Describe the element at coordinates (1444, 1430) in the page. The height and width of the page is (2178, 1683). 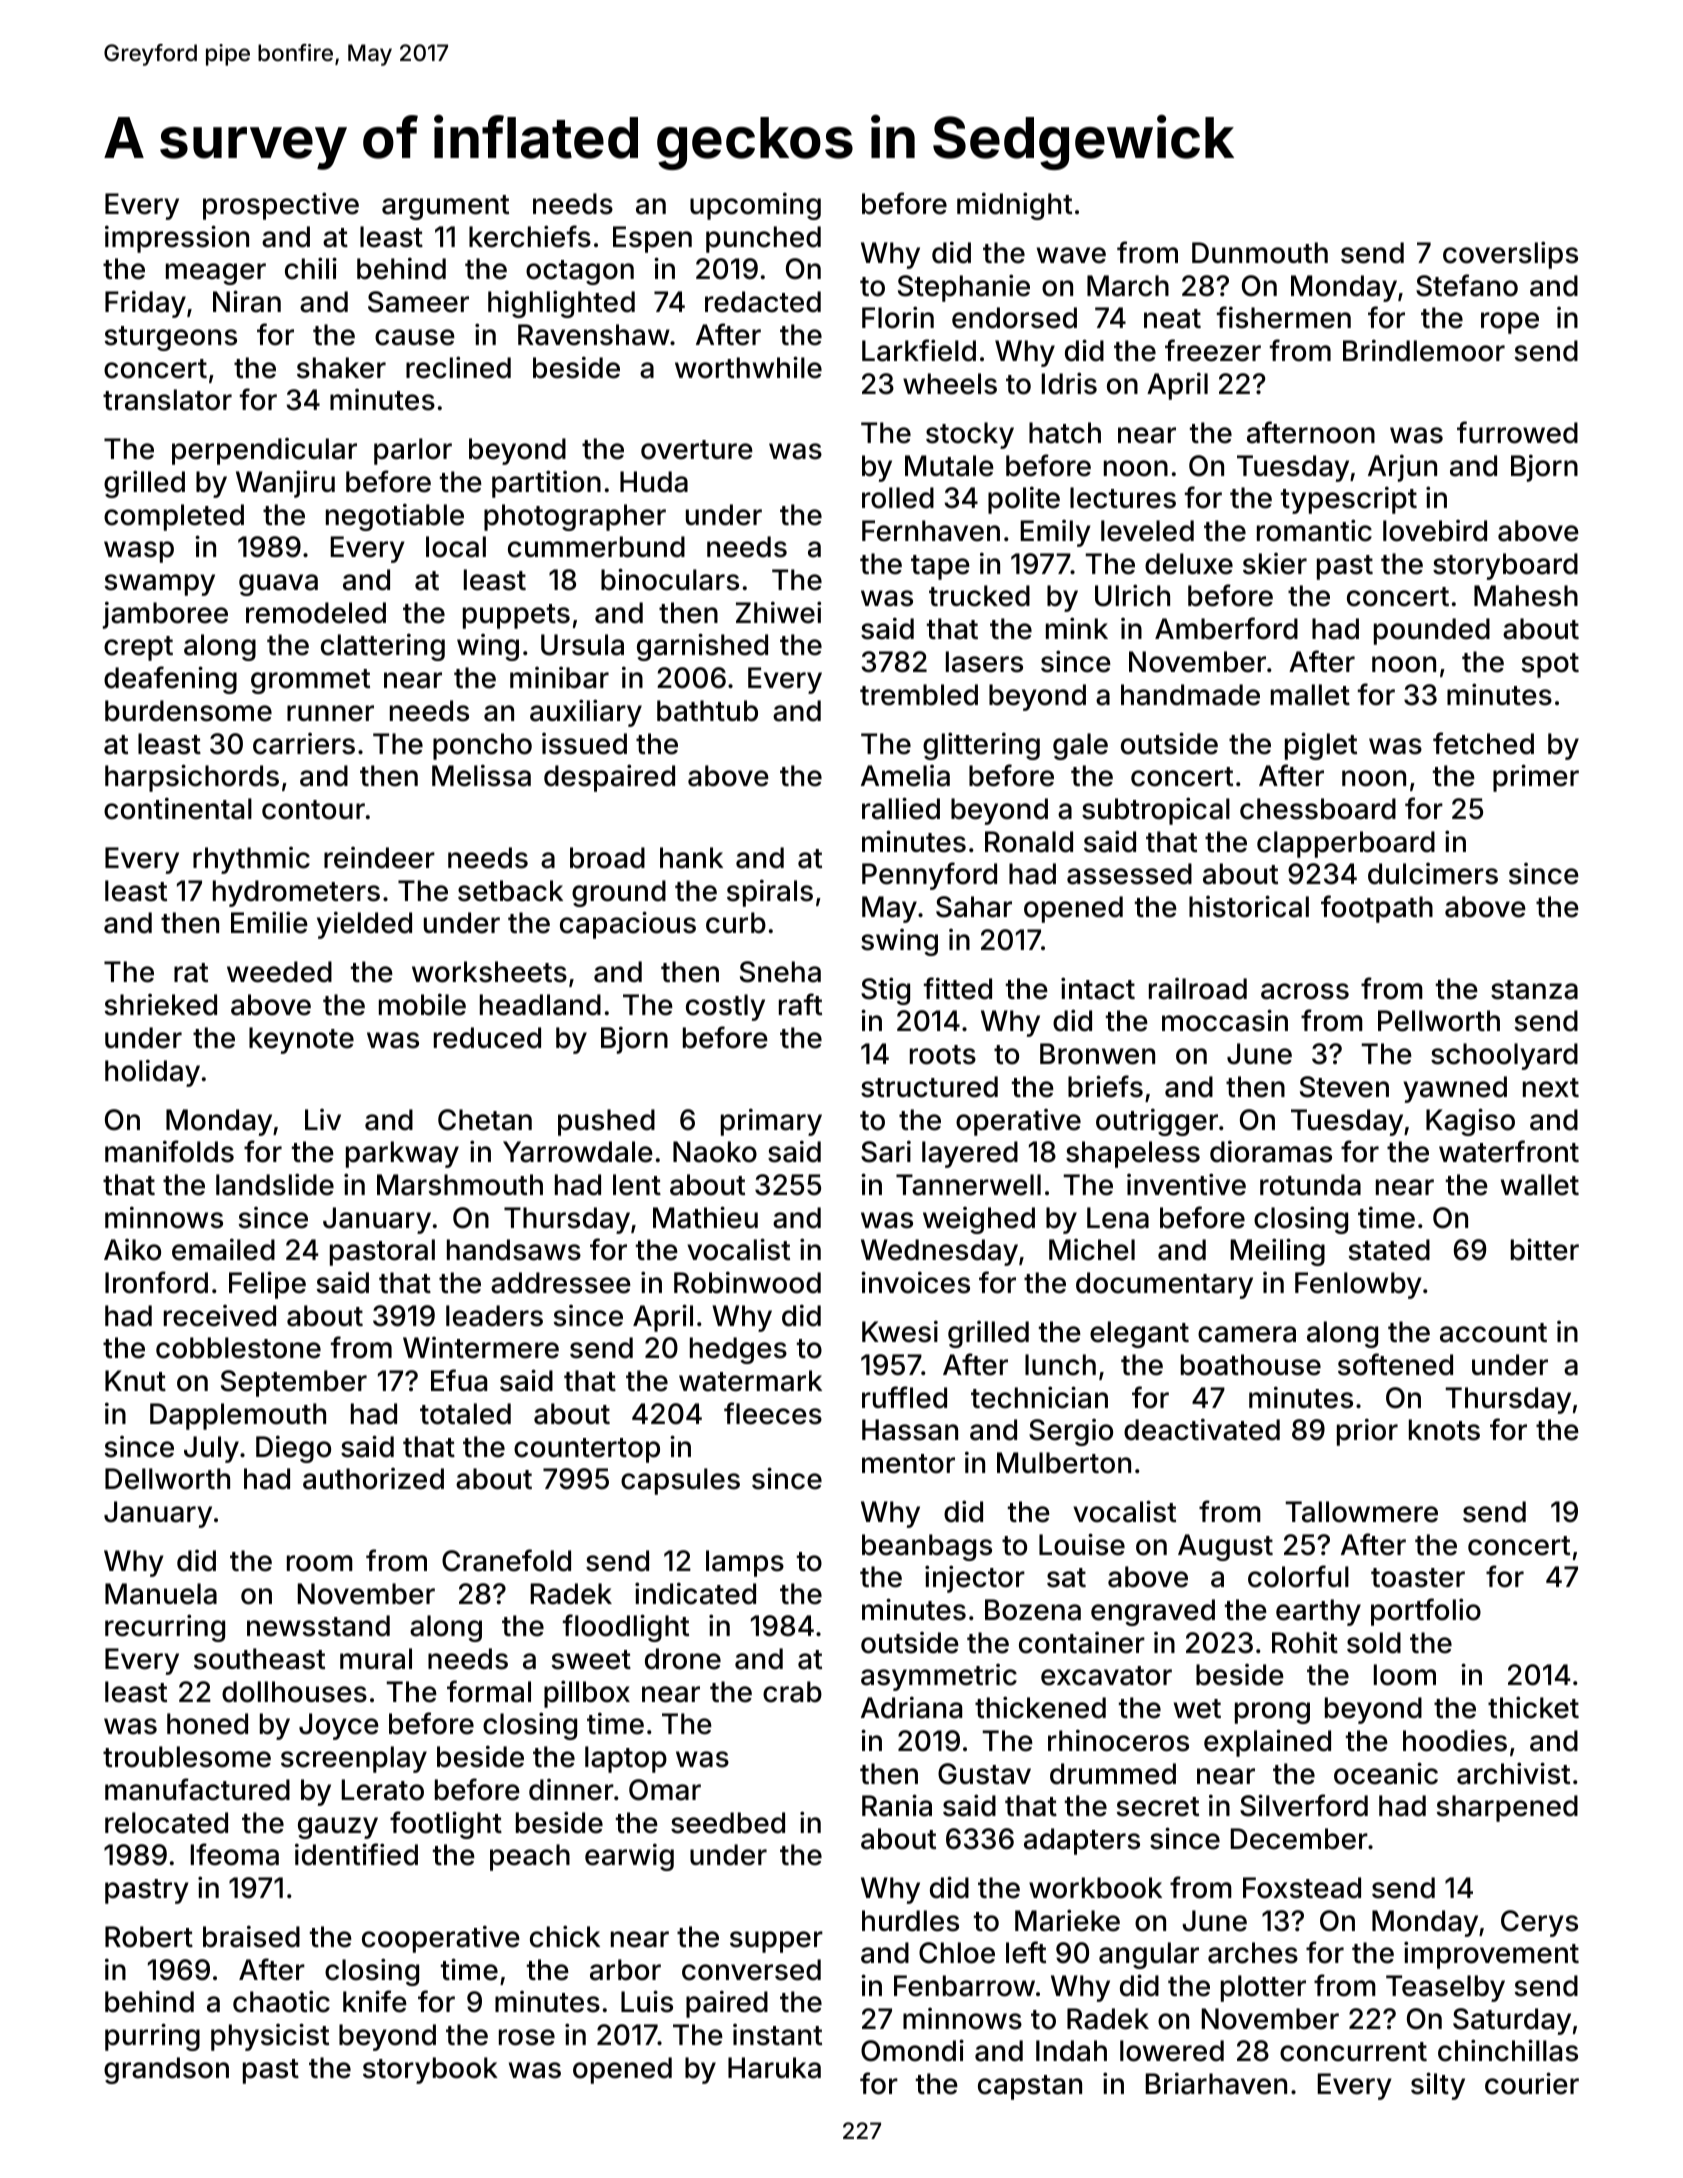
I see `knots` at that location.
